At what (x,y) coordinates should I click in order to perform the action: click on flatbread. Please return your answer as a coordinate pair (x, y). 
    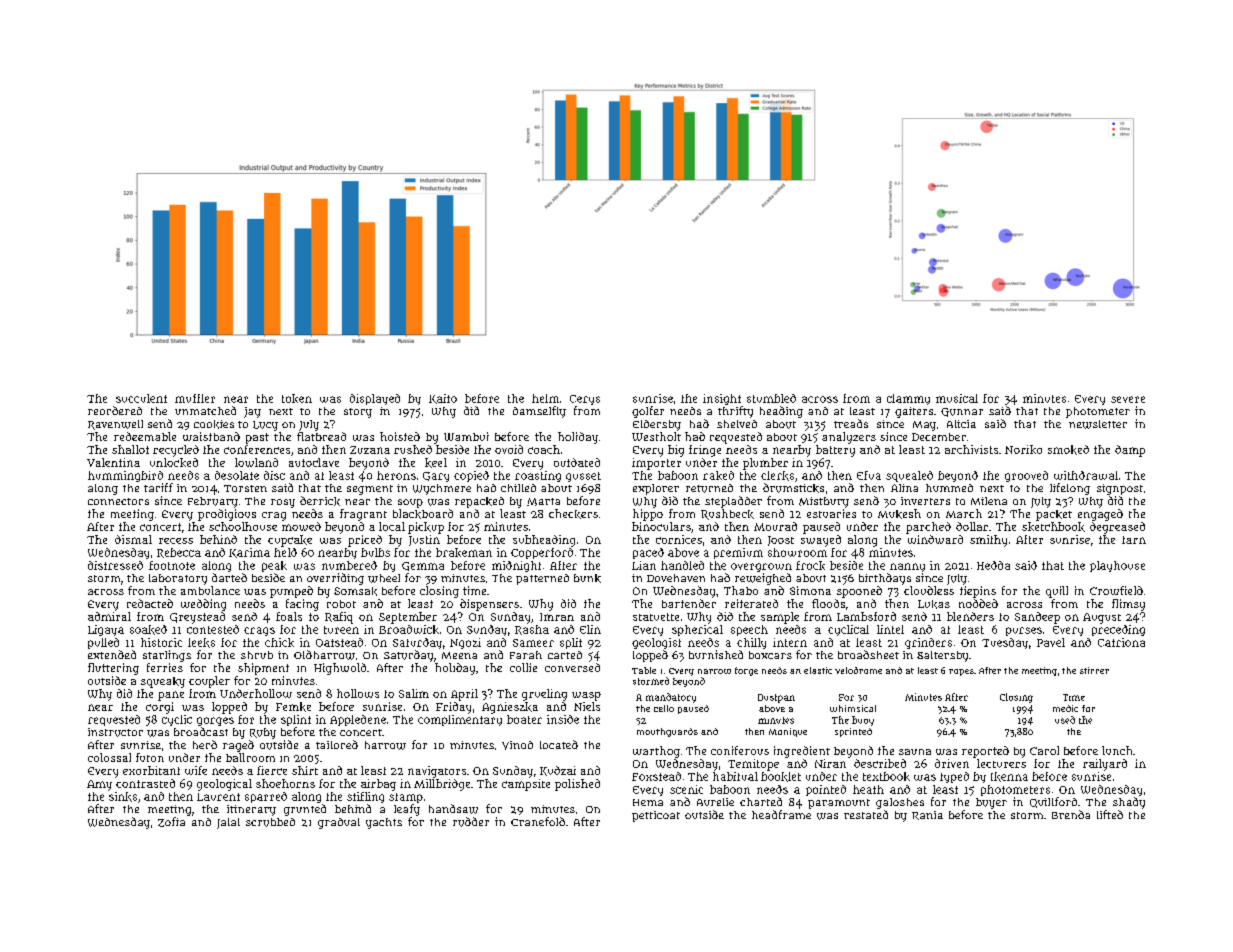
    Looking at the image, I should click on (321, 436).
